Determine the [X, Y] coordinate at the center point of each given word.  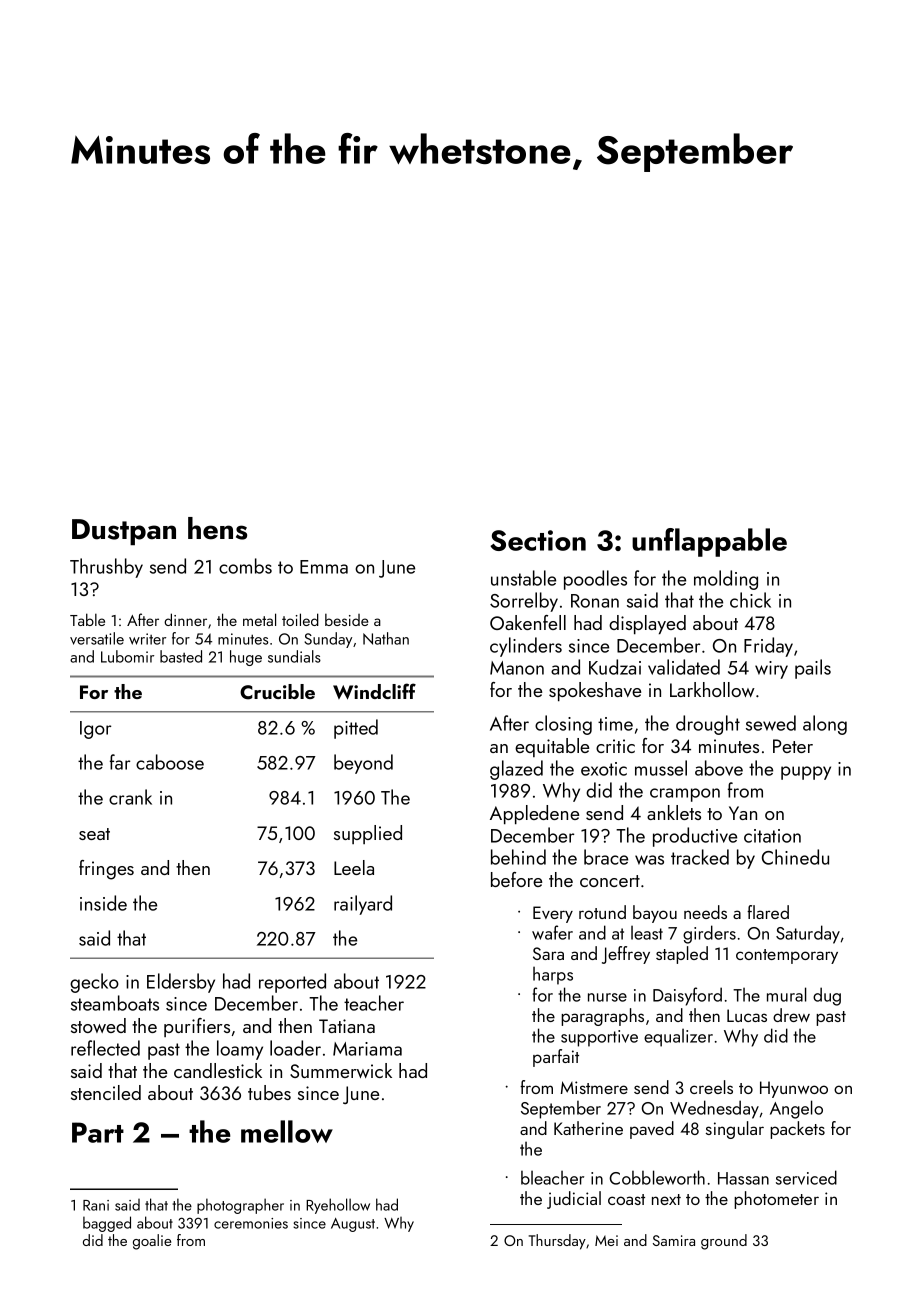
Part [98, 1132]
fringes [106, 870]
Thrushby [106, 568]
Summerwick [341, 1070]
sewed [771, 723]
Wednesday [714, 1109]
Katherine [588, 1128]
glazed [516, 770]
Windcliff [374, 691]
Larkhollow [712, 689]
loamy [240, 1050]
